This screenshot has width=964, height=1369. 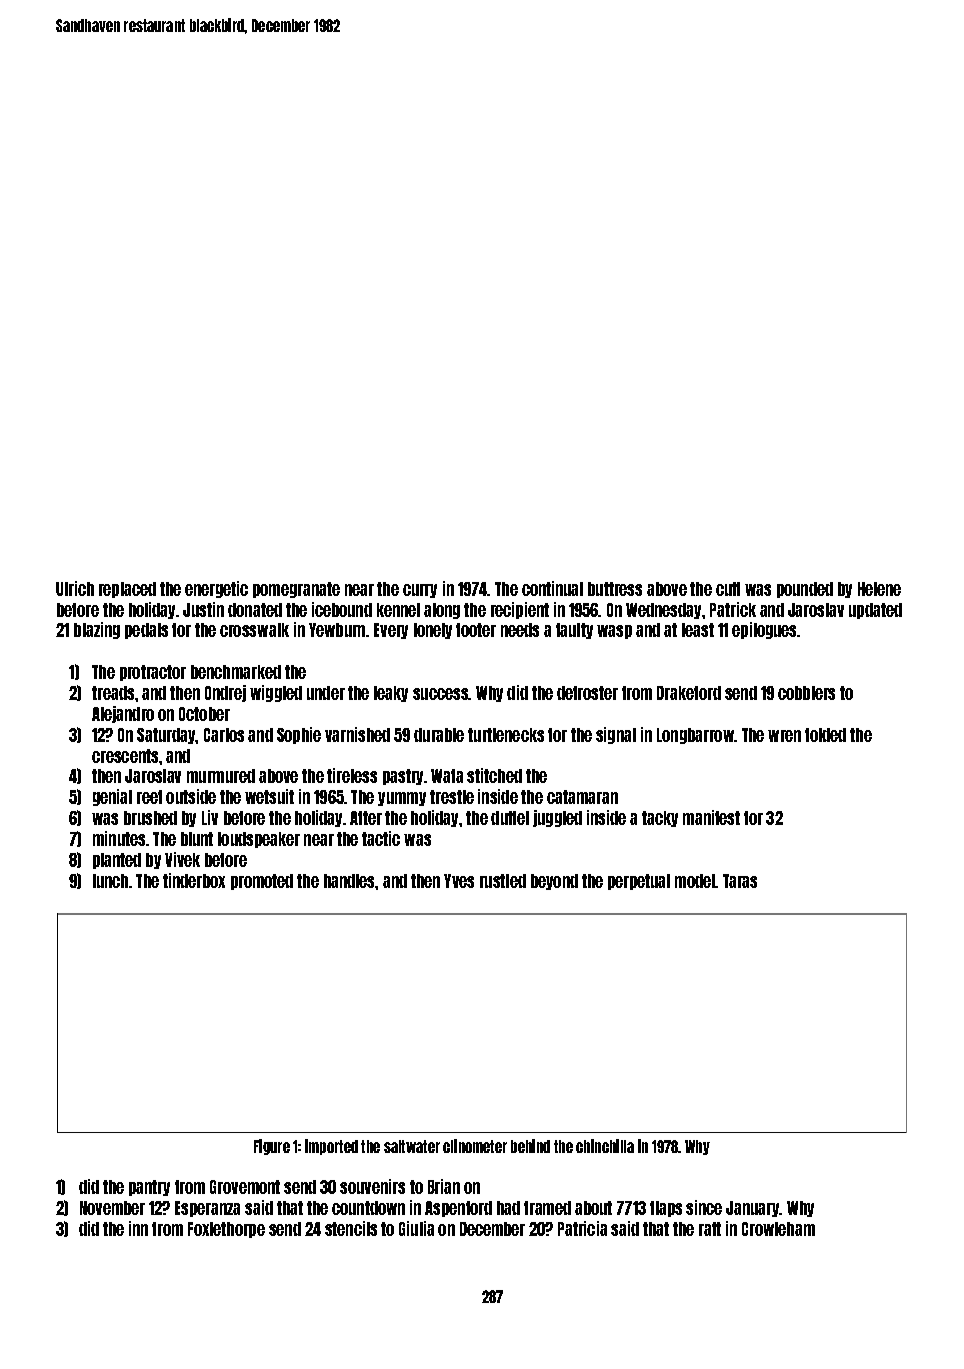 I want to click on protractor, so click(x=153, y=673).
